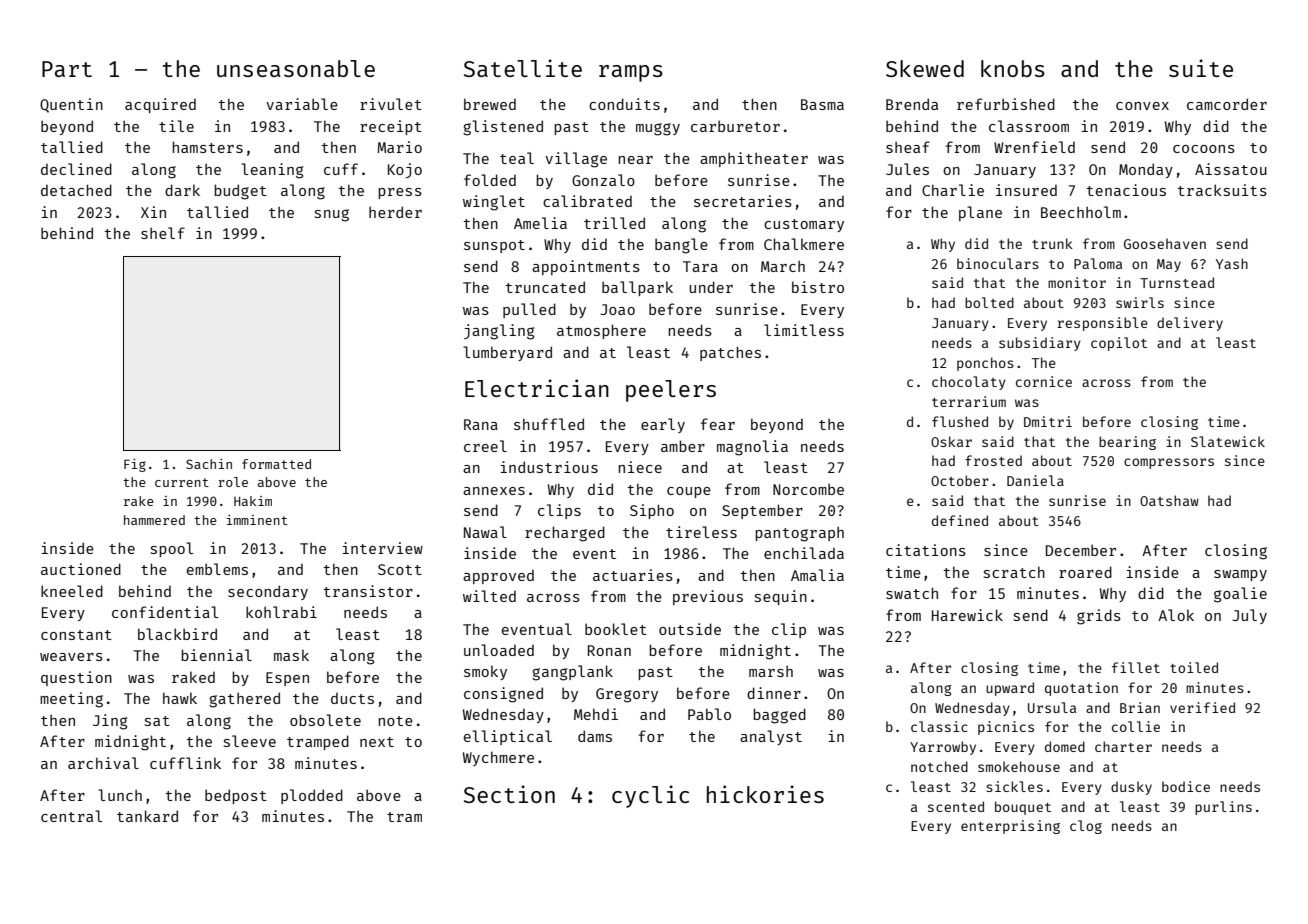 The width and height of the screenshot is (1308, 924). I want to click on note, so click(395, 721).
